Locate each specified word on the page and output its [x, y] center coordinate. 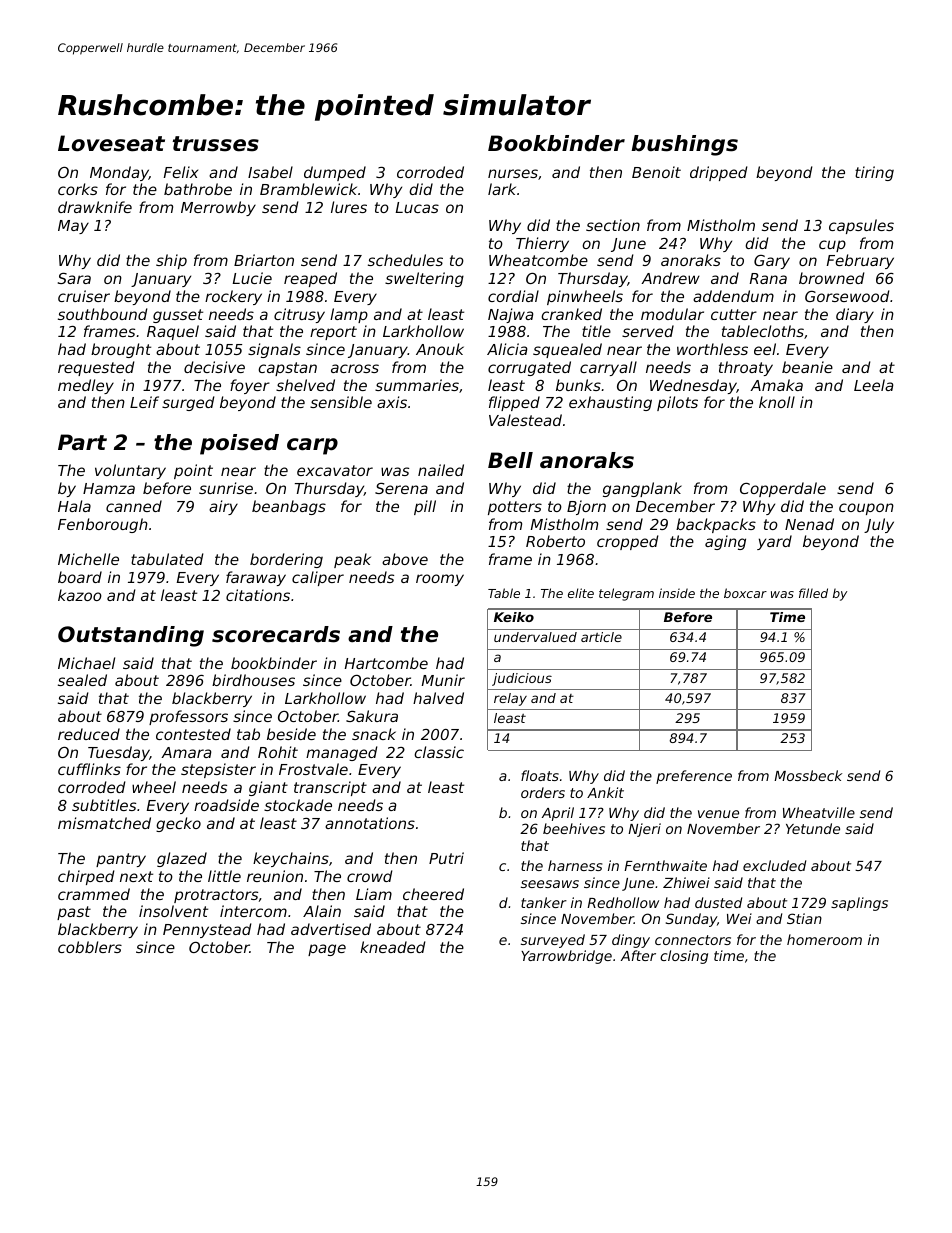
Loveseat [111, 143]
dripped [719, 173]
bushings [684, 145]
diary [855, 315]
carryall [608, 368]
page [327, 950]
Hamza [109, 488]
